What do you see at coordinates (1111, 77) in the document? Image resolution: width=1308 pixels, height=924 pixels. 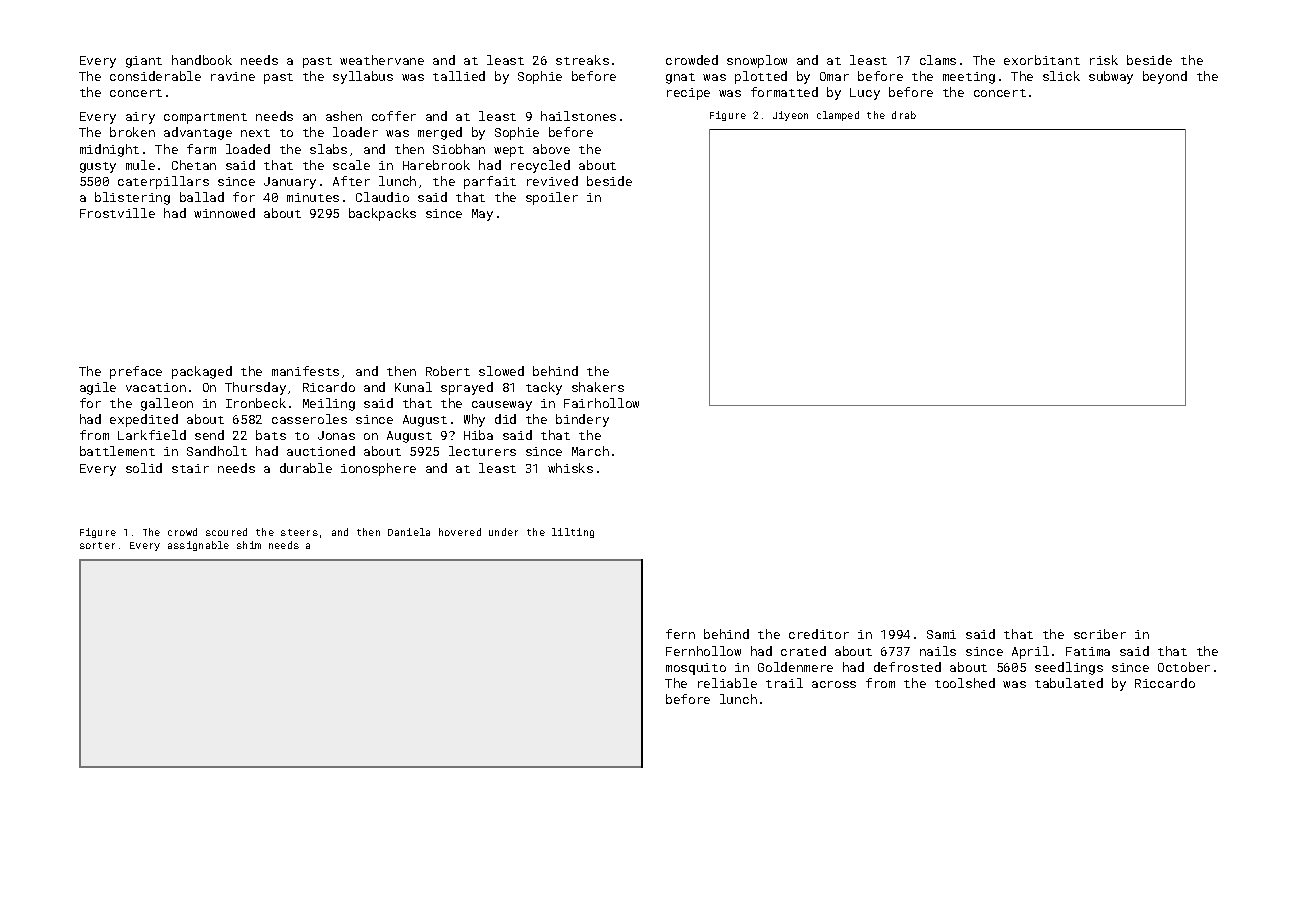 I see `subway` at bounding box center [1111, 77].
